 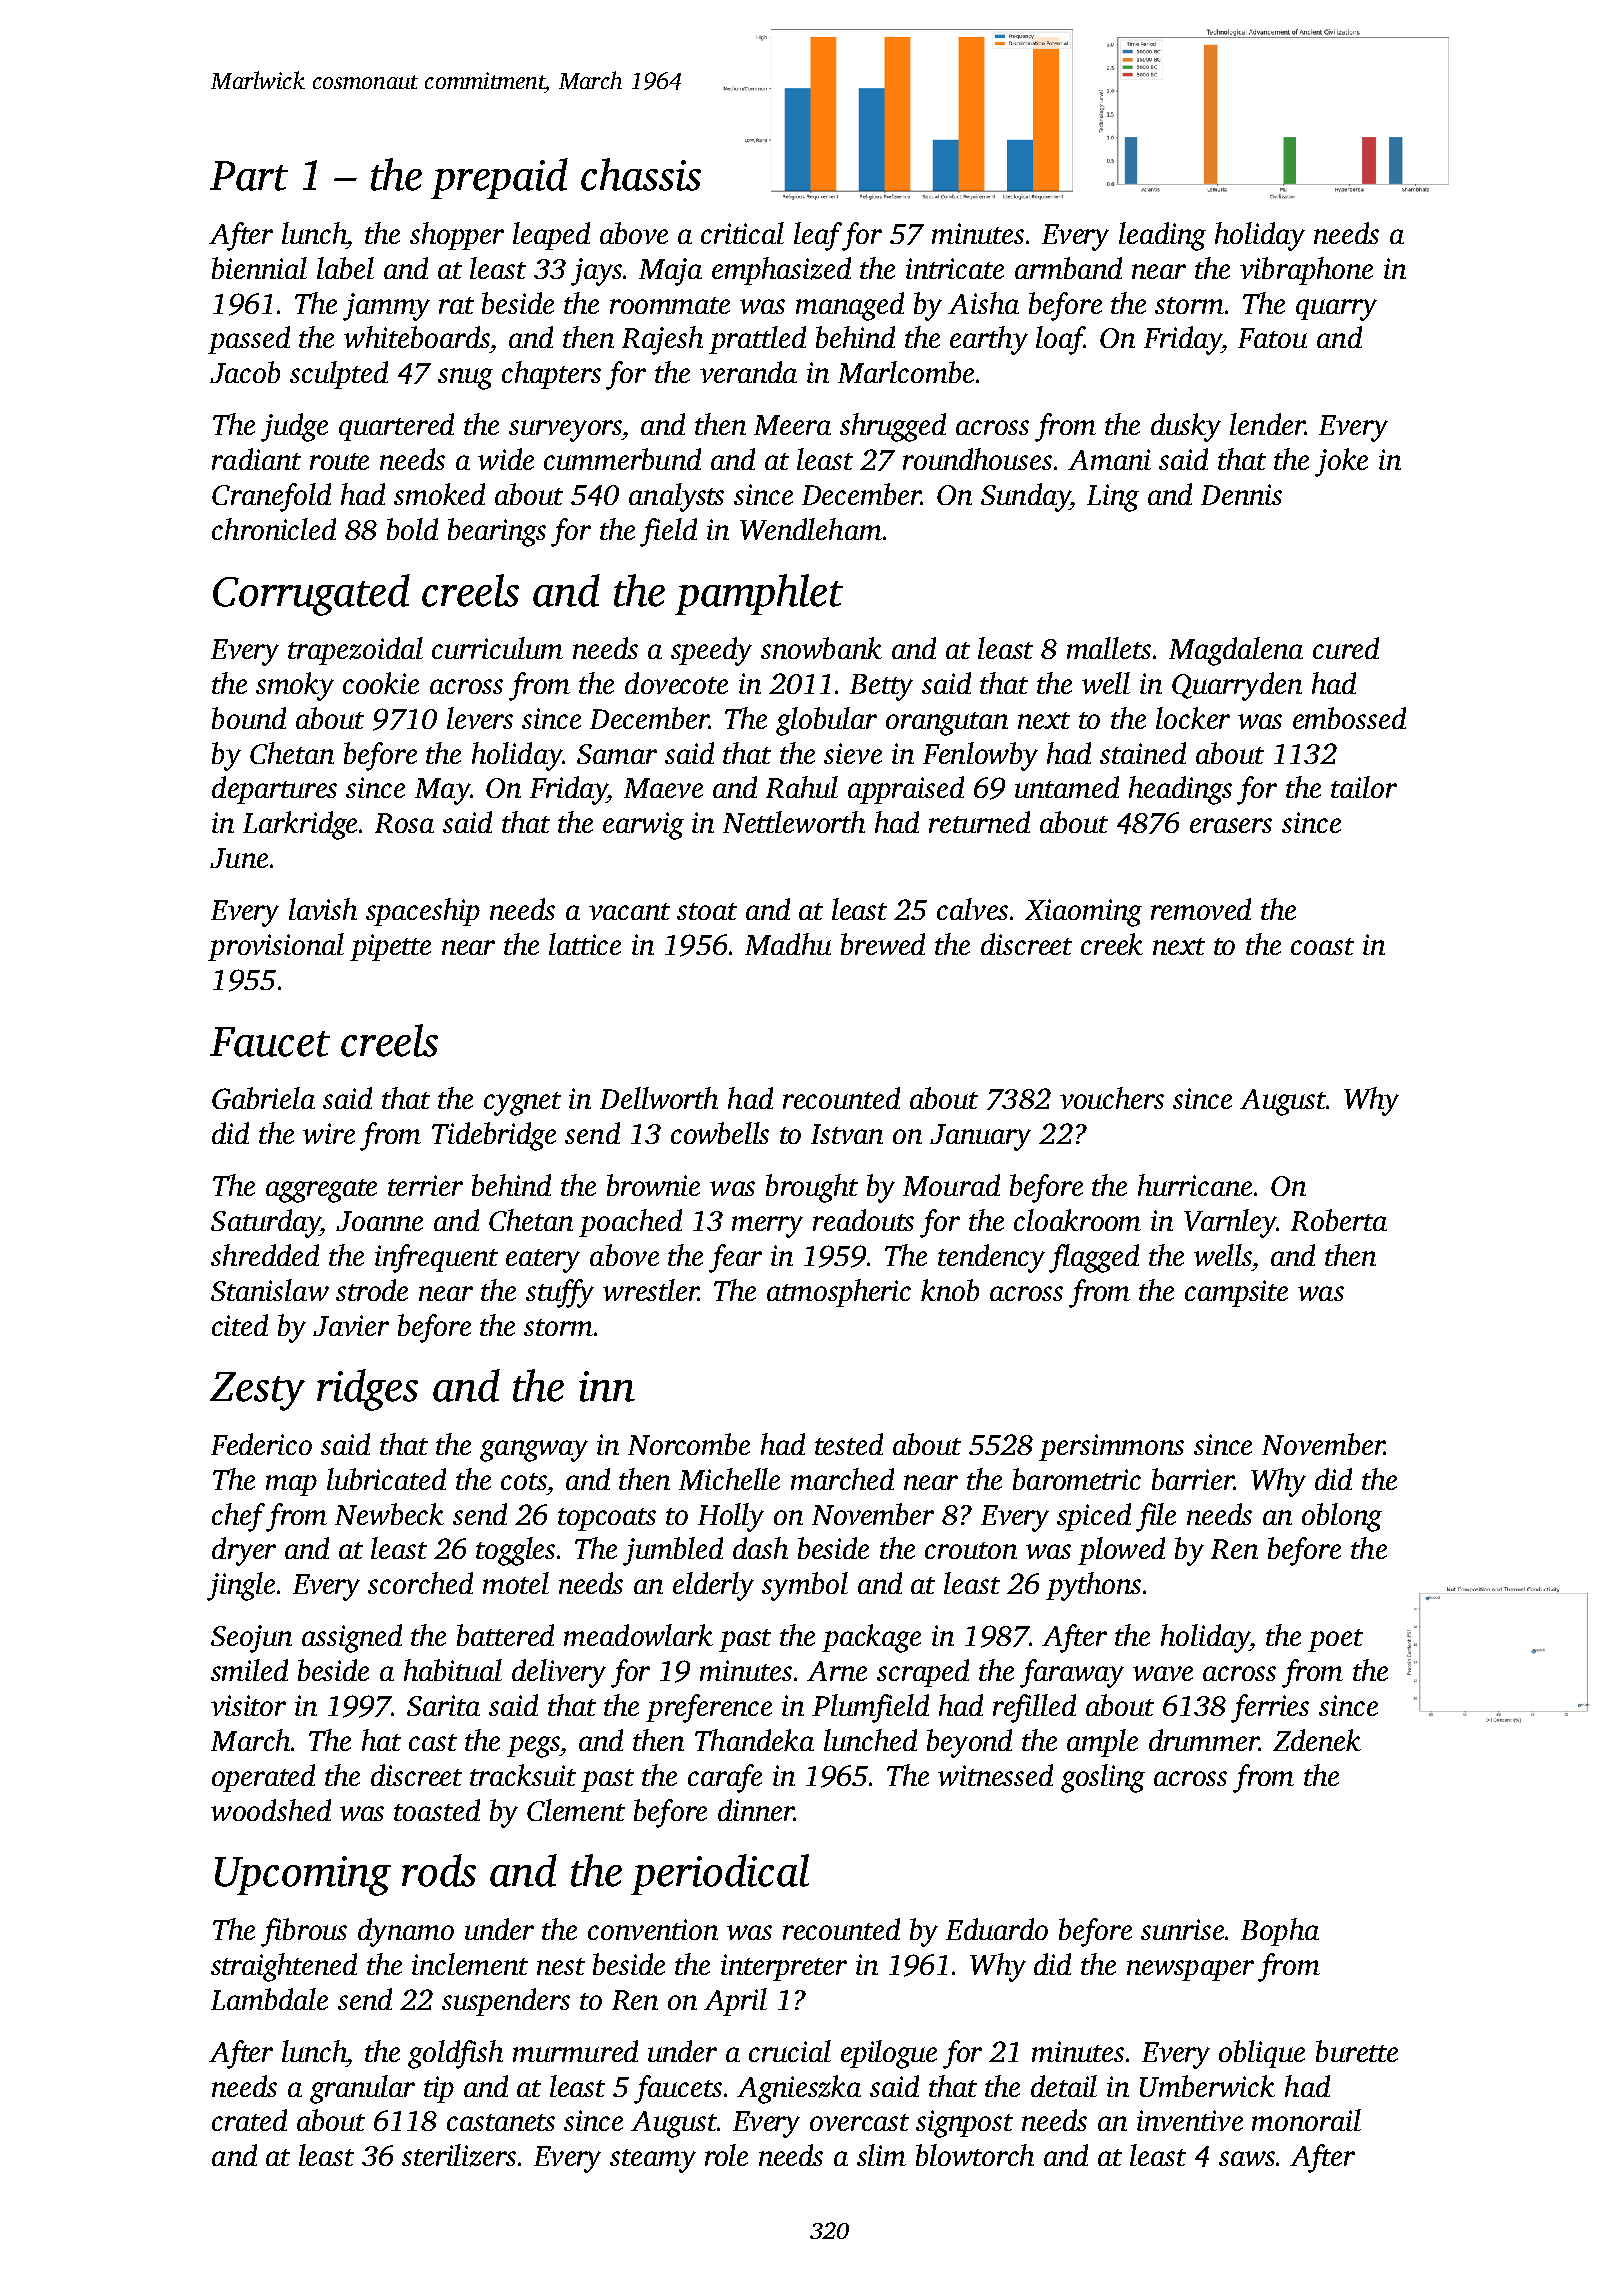 I want to click on vouchers, so click(x=1112, y=1098).
